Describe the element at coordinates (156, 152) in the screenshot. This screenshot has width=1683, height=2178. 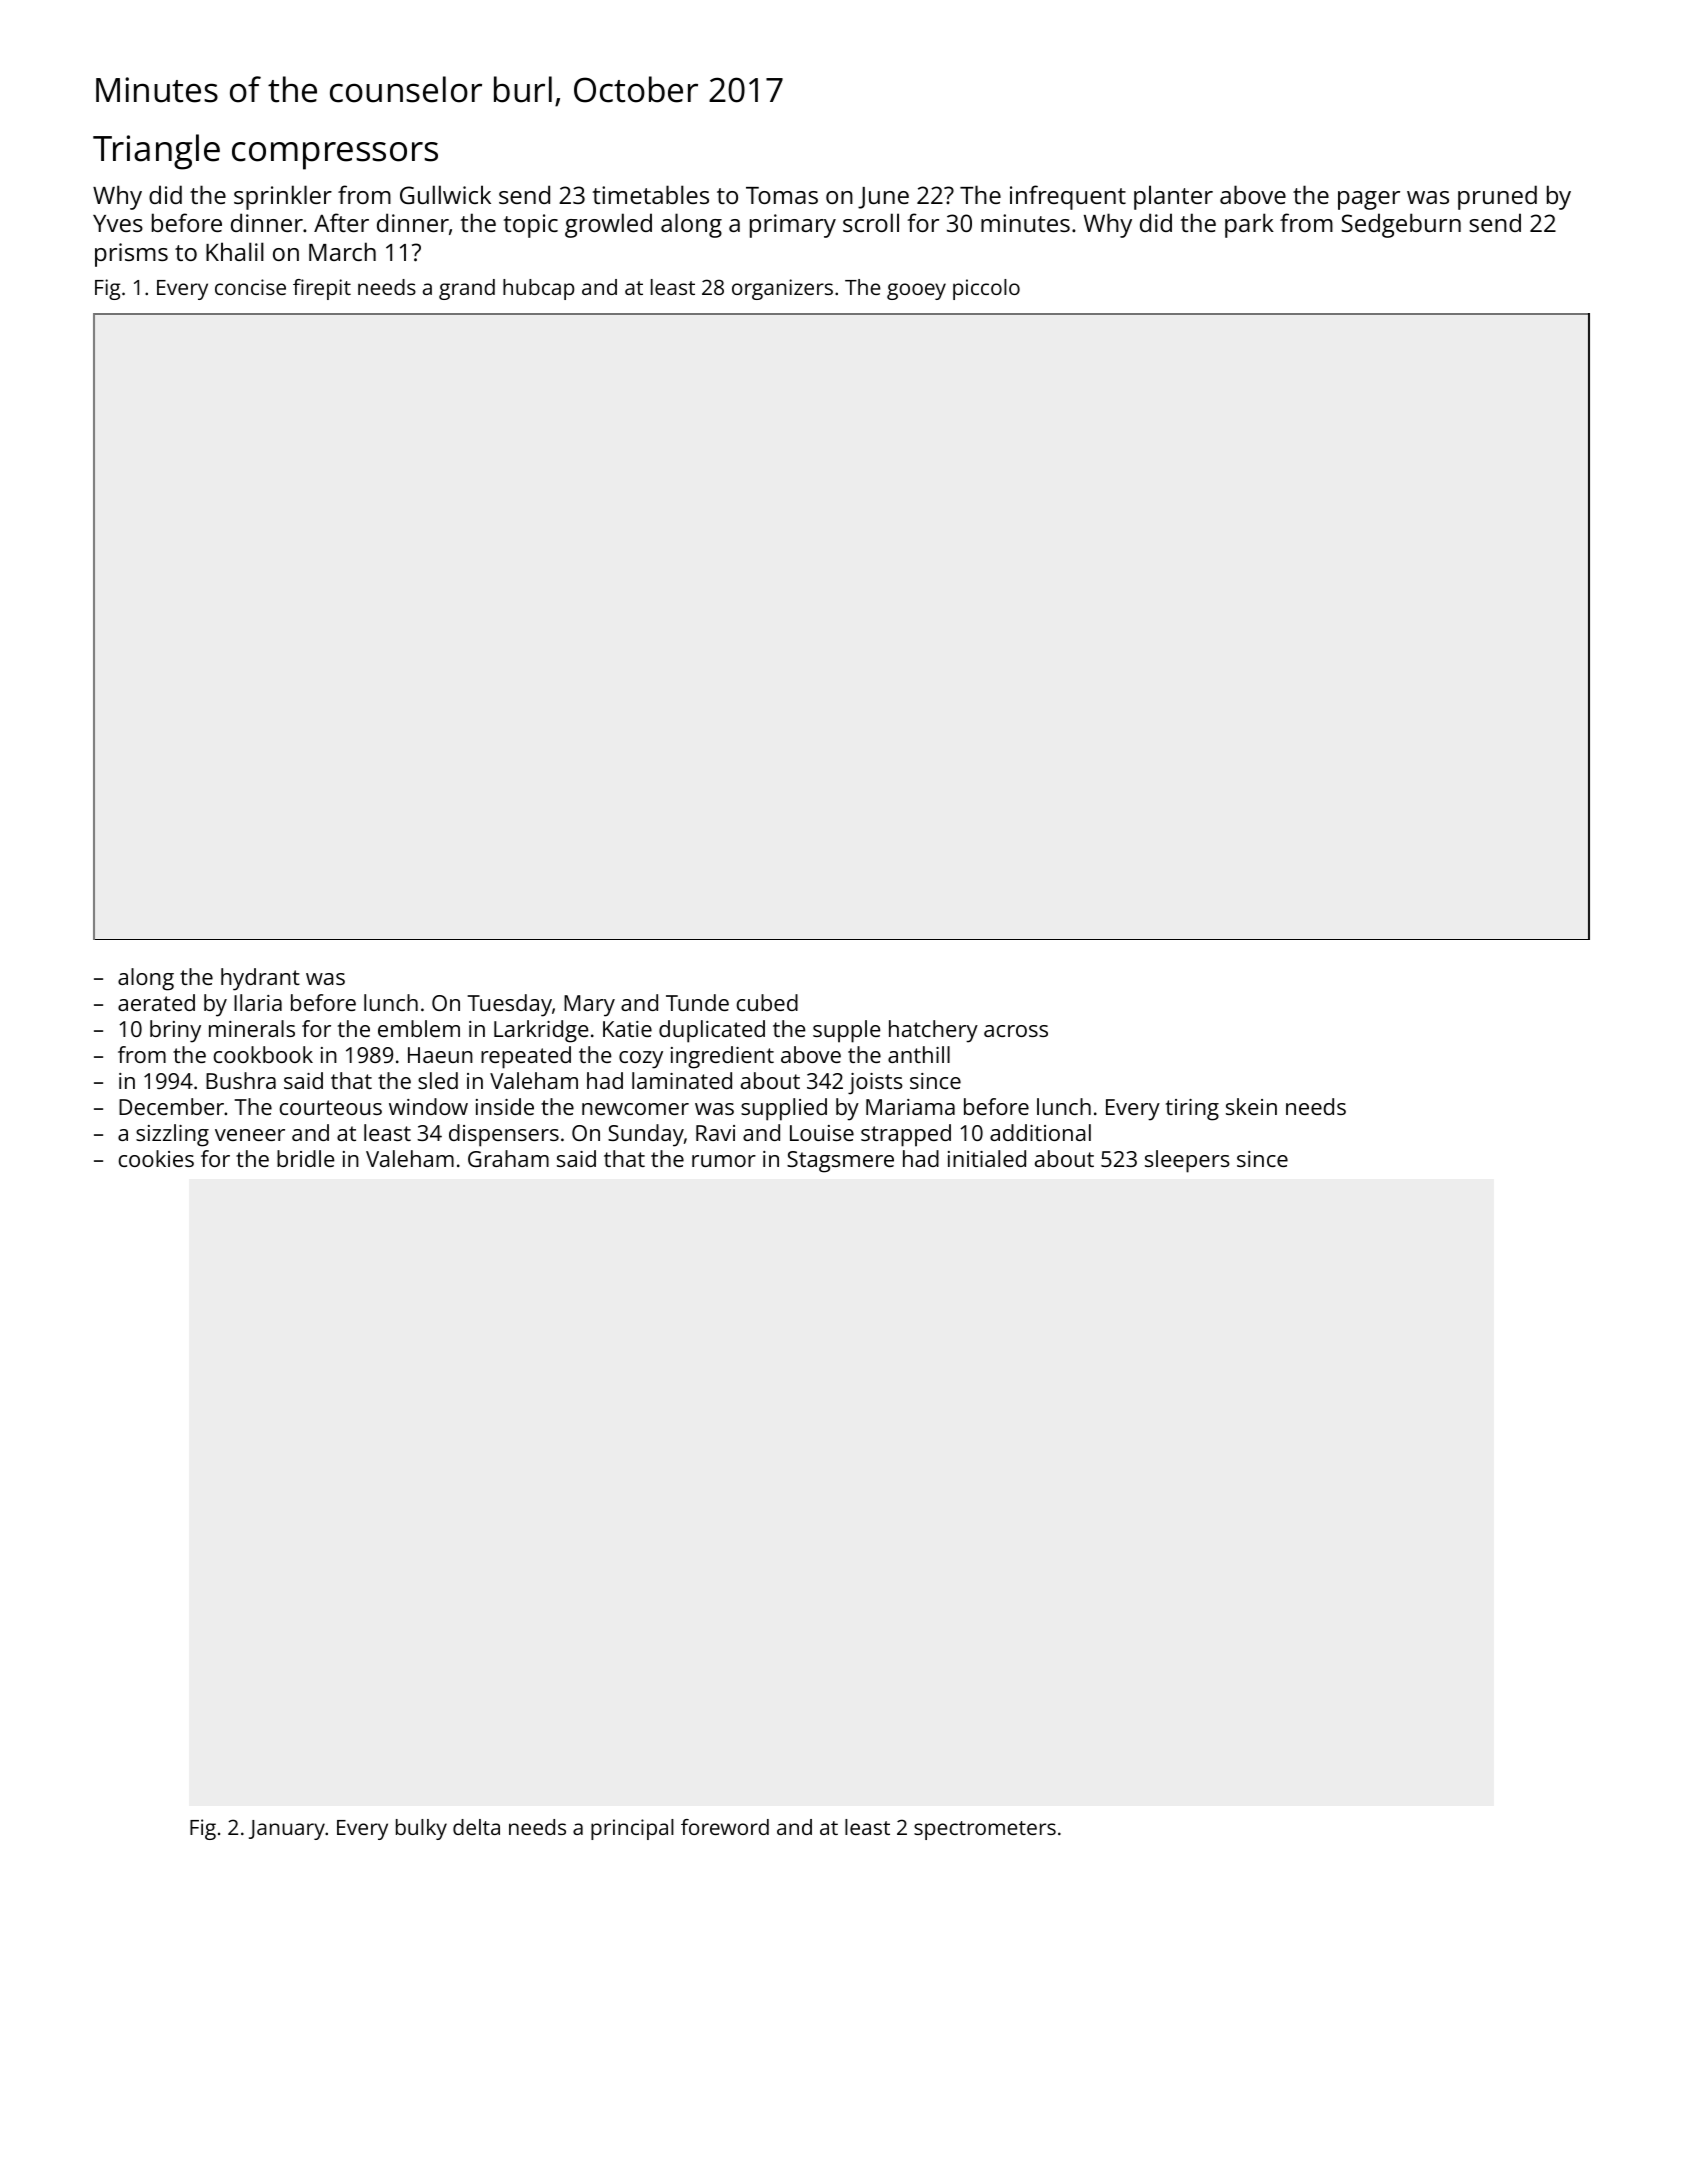
I see `Triangle` at that location.
